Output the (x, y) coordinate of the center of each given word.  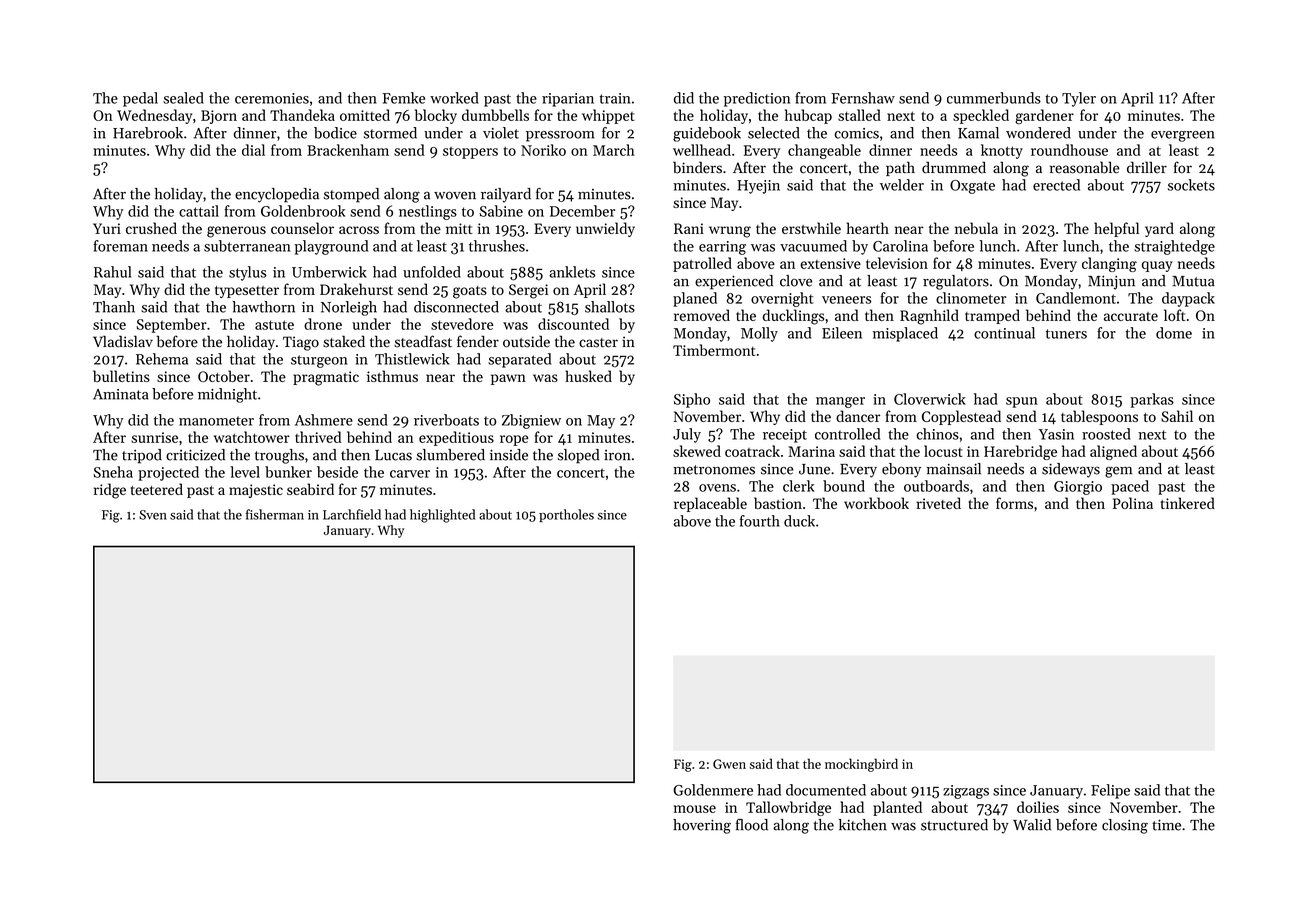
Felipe (1110, 791)
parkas (1152, 400)
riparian (568, 100)
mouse (695, 809)
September (171, 325)
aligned (1113, 452)
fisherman (275, 514)
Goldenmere (713, 790)
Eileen (842, 333)
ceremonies (272, 98)
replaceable (710, 504)
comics (856, 133)
